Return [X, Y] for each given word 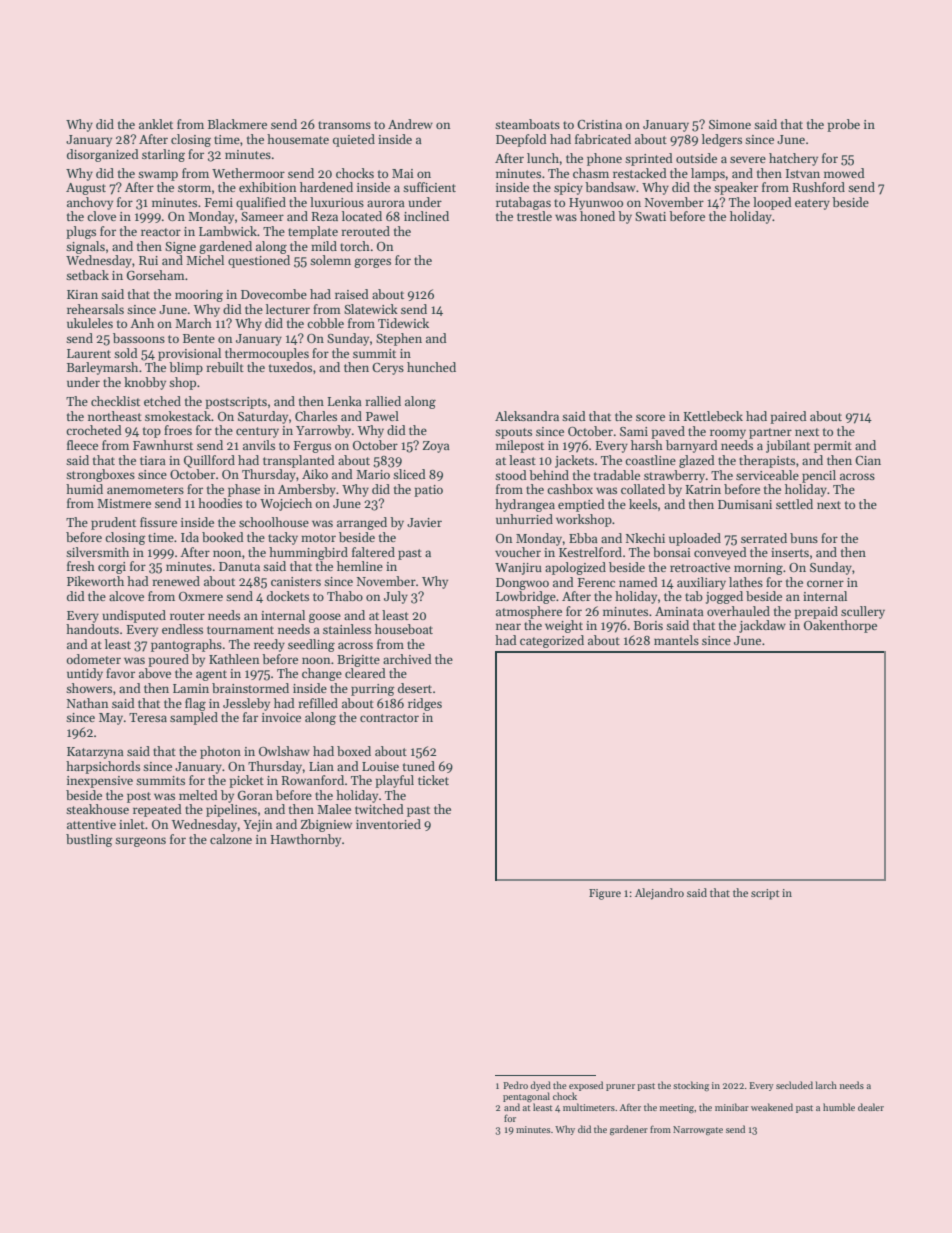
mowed [844, 173]
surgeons [140, 842]
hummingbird [308, 553]
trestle [534, 216]
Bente [199, 338]
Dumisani [745, 504]
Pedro [515, 1085]
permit [833, 447]
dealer [871, 1107]
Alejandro [659, 894]
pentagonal [526, 1097]
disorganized [103, 155]
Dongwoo [522, 584]
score [650, 417]
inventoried [388, 824]
